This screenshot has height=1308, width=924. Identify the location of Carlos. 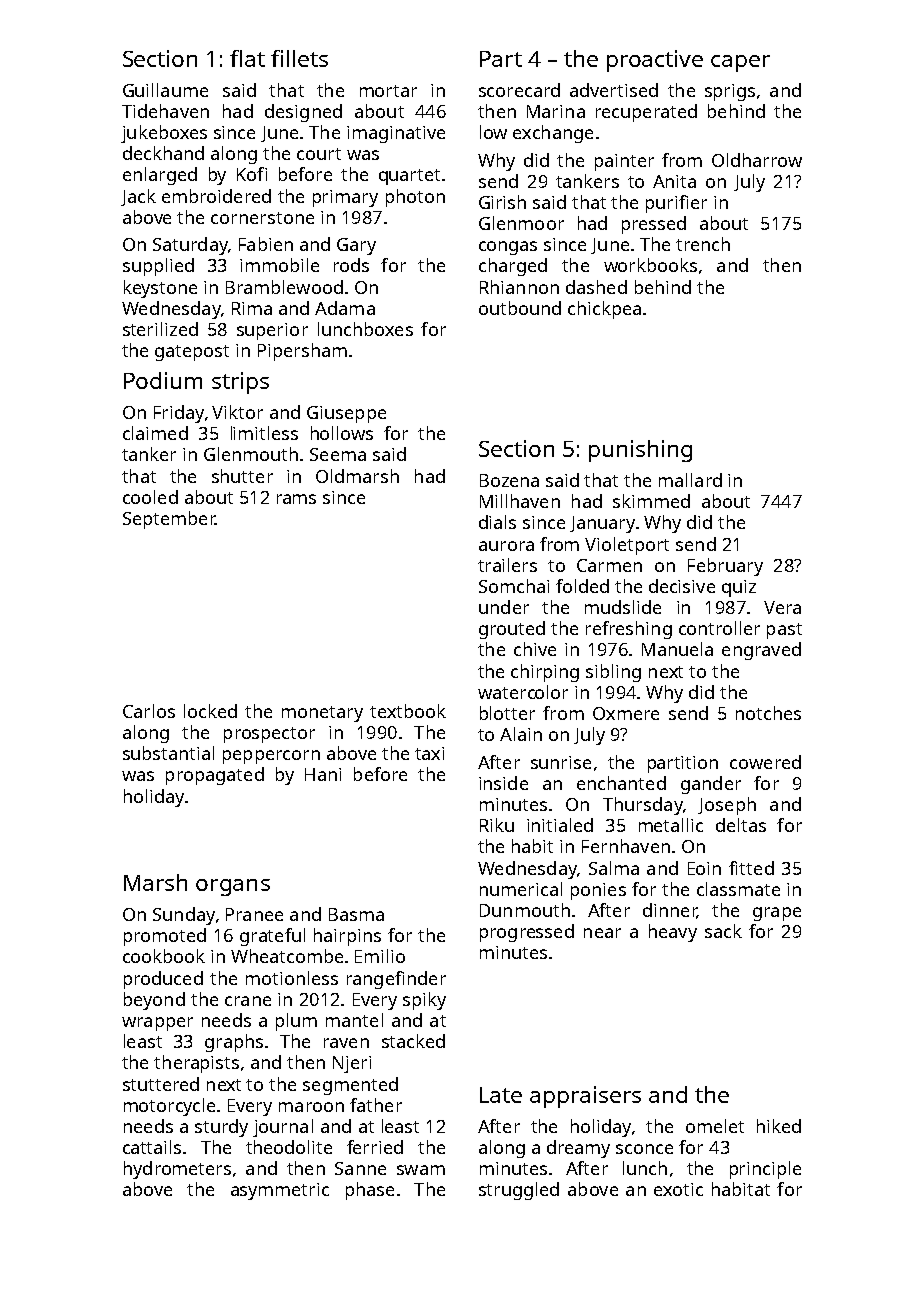
(149, 711).
